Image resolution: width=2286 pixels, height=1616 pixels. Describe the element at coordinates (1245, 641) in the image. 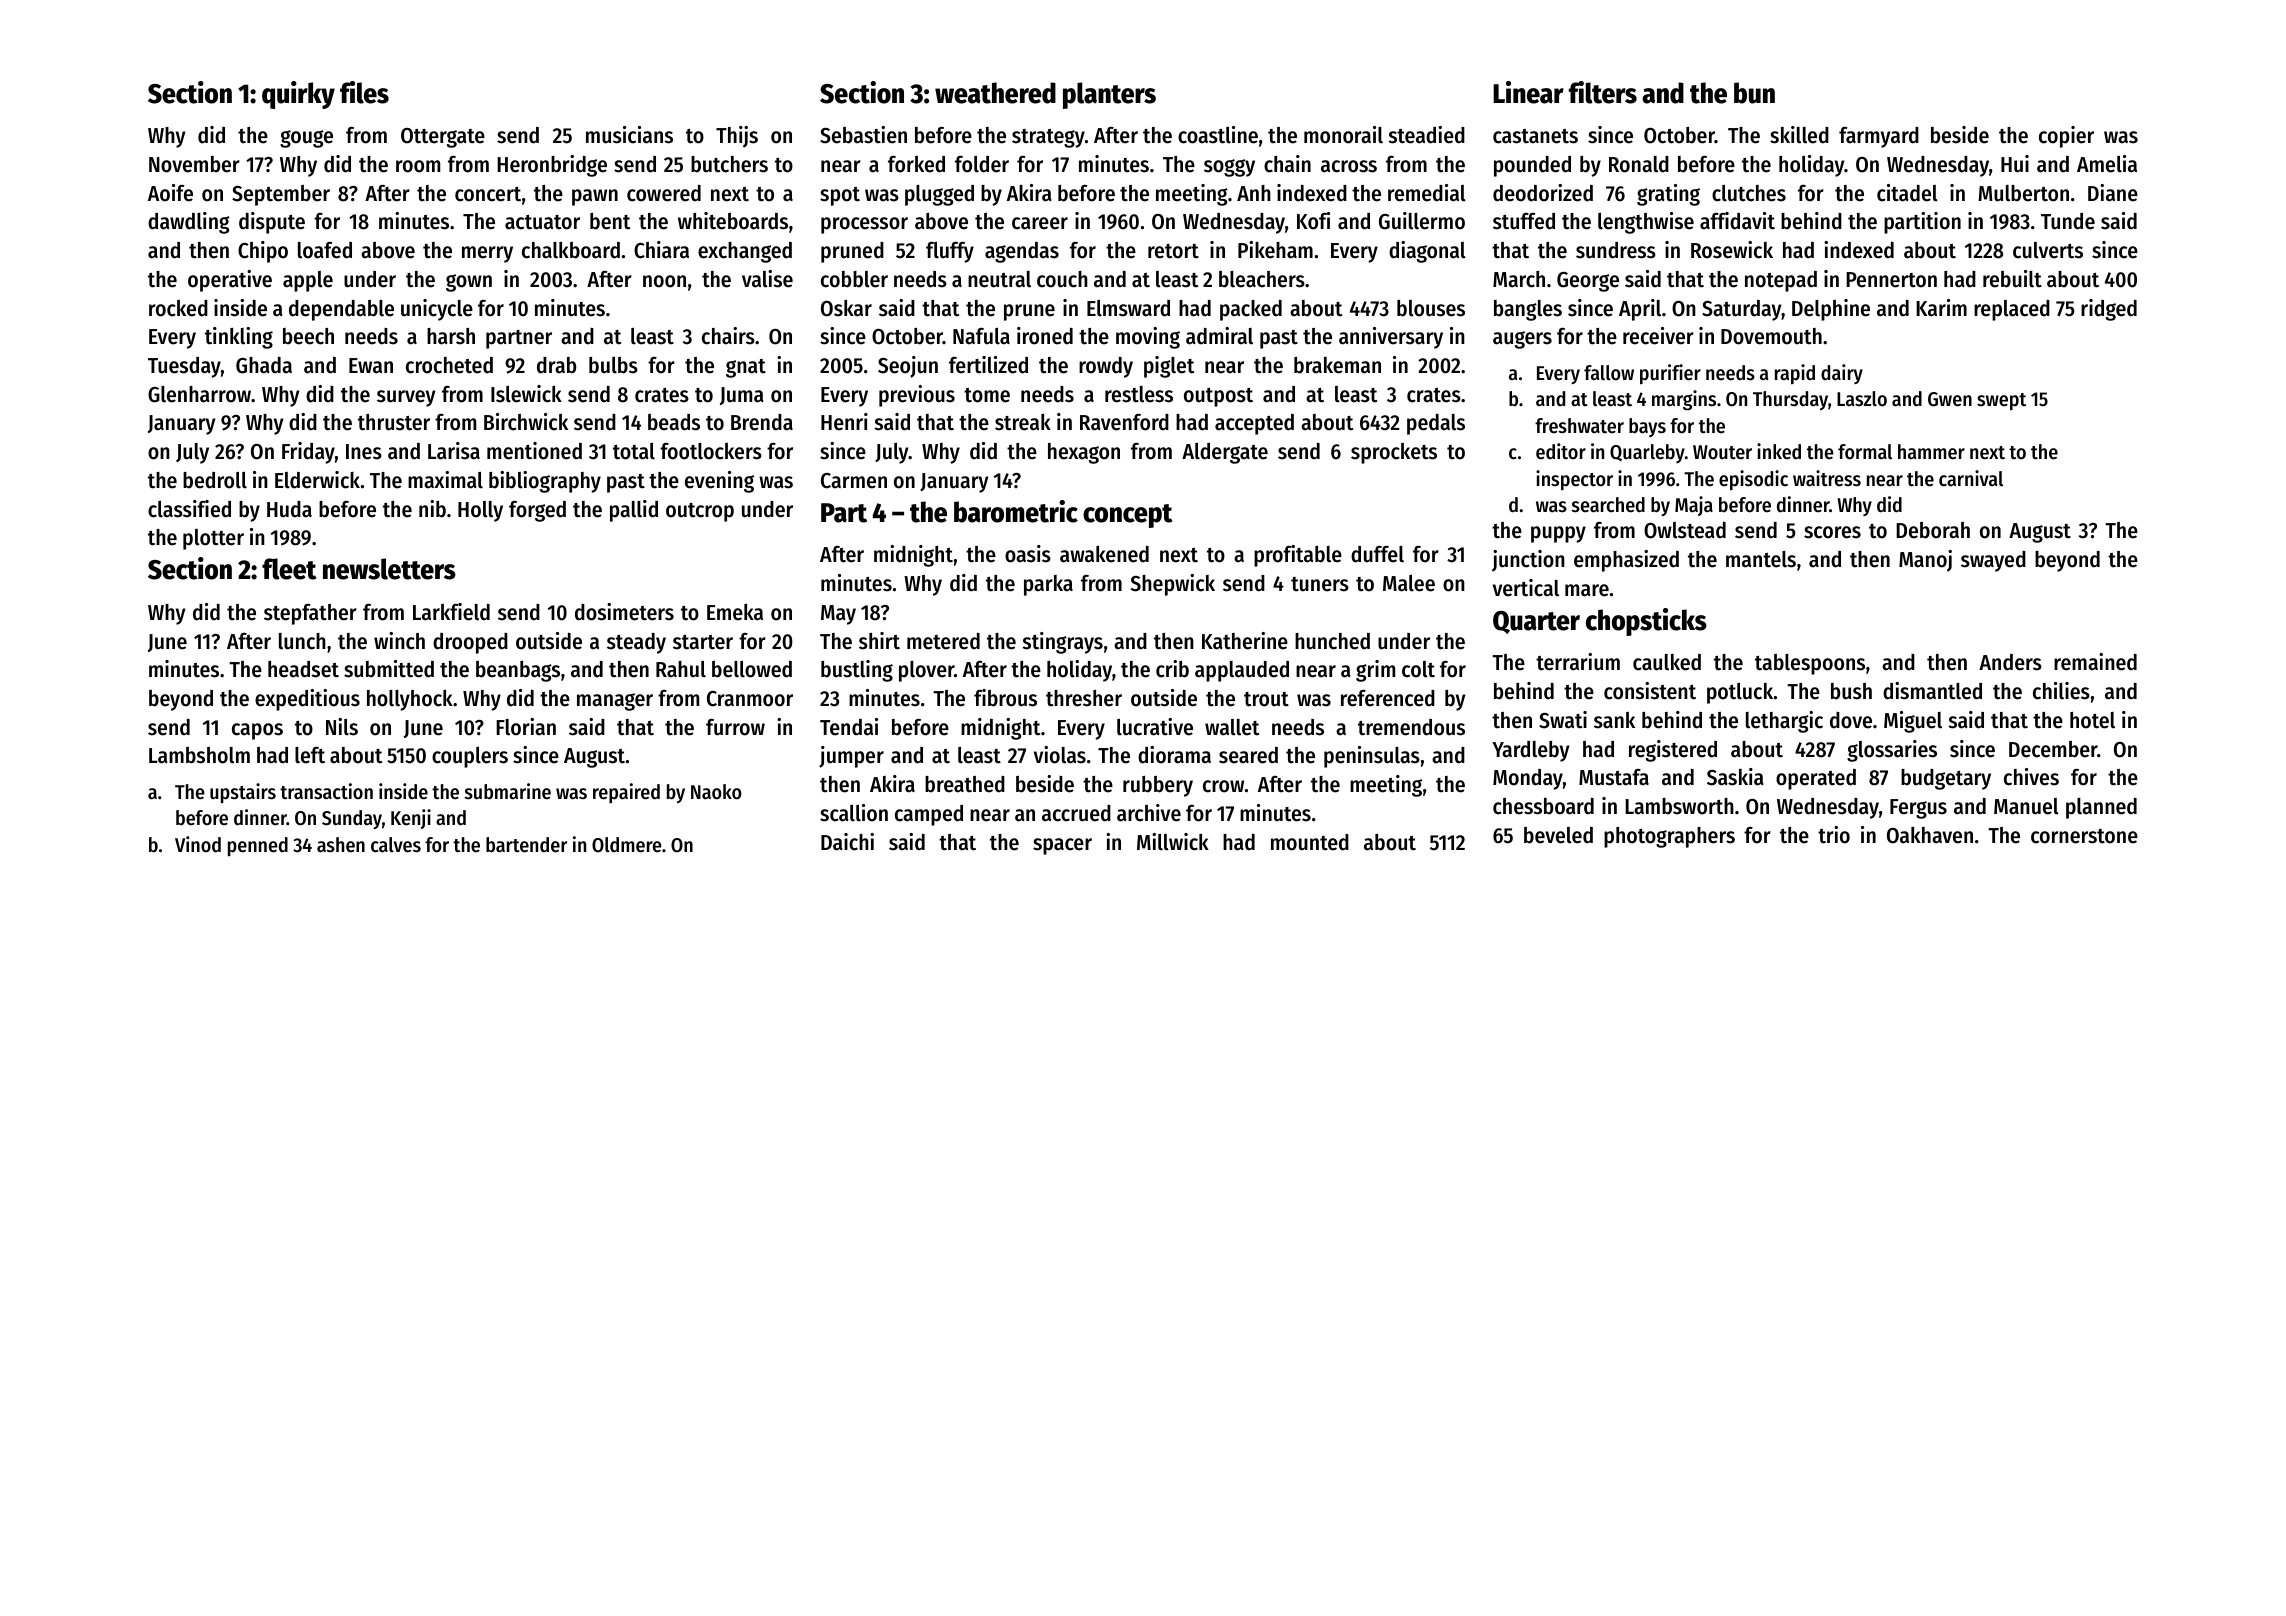

I see `Katherine` at that location.
